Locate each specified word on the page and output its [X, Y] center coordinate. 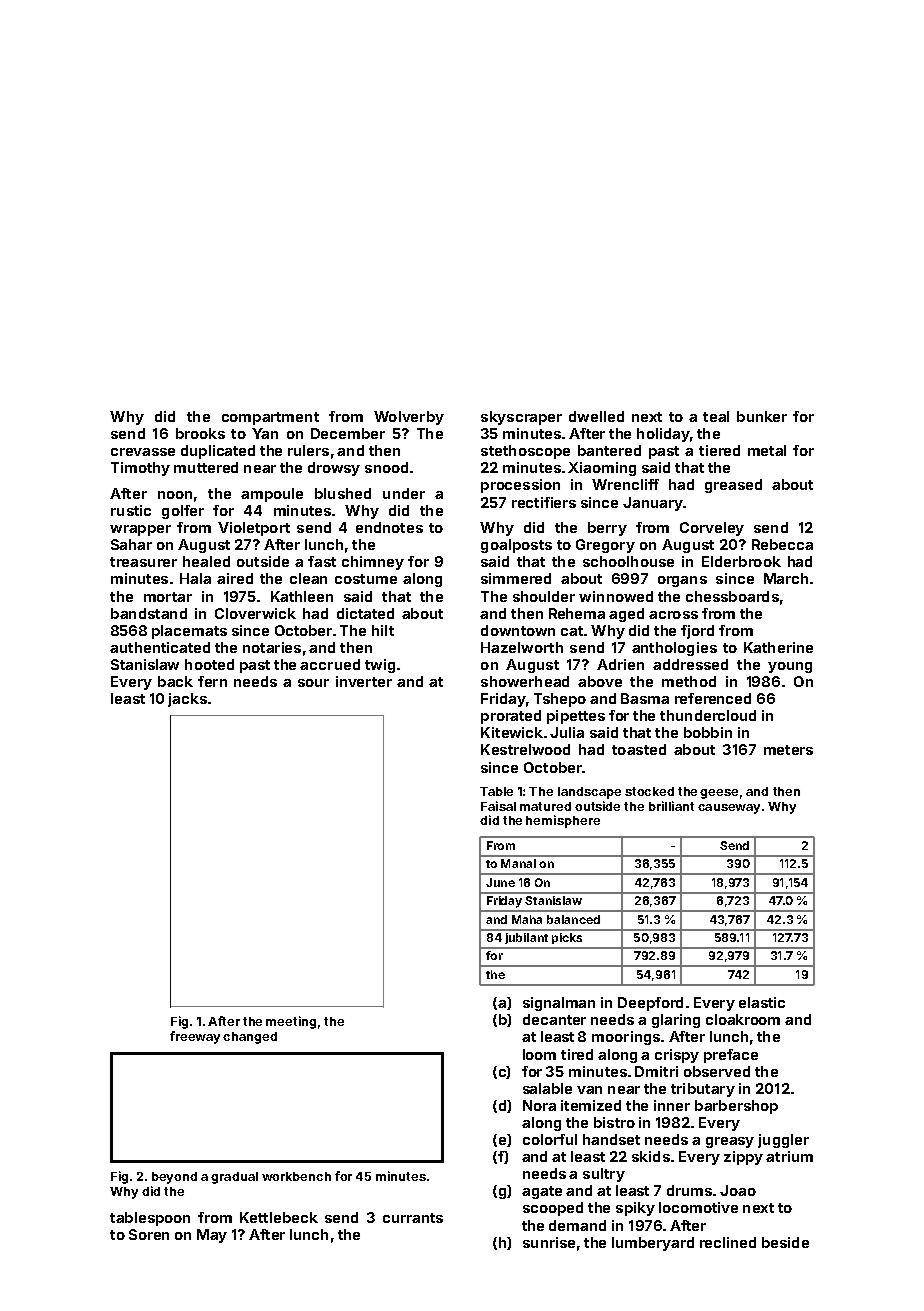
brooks [200, 433]
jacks [187, 700]
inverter [364, 681]
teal [716, 416]
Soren [149, 1234]
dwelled [596, 416]
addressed [690, 664]
